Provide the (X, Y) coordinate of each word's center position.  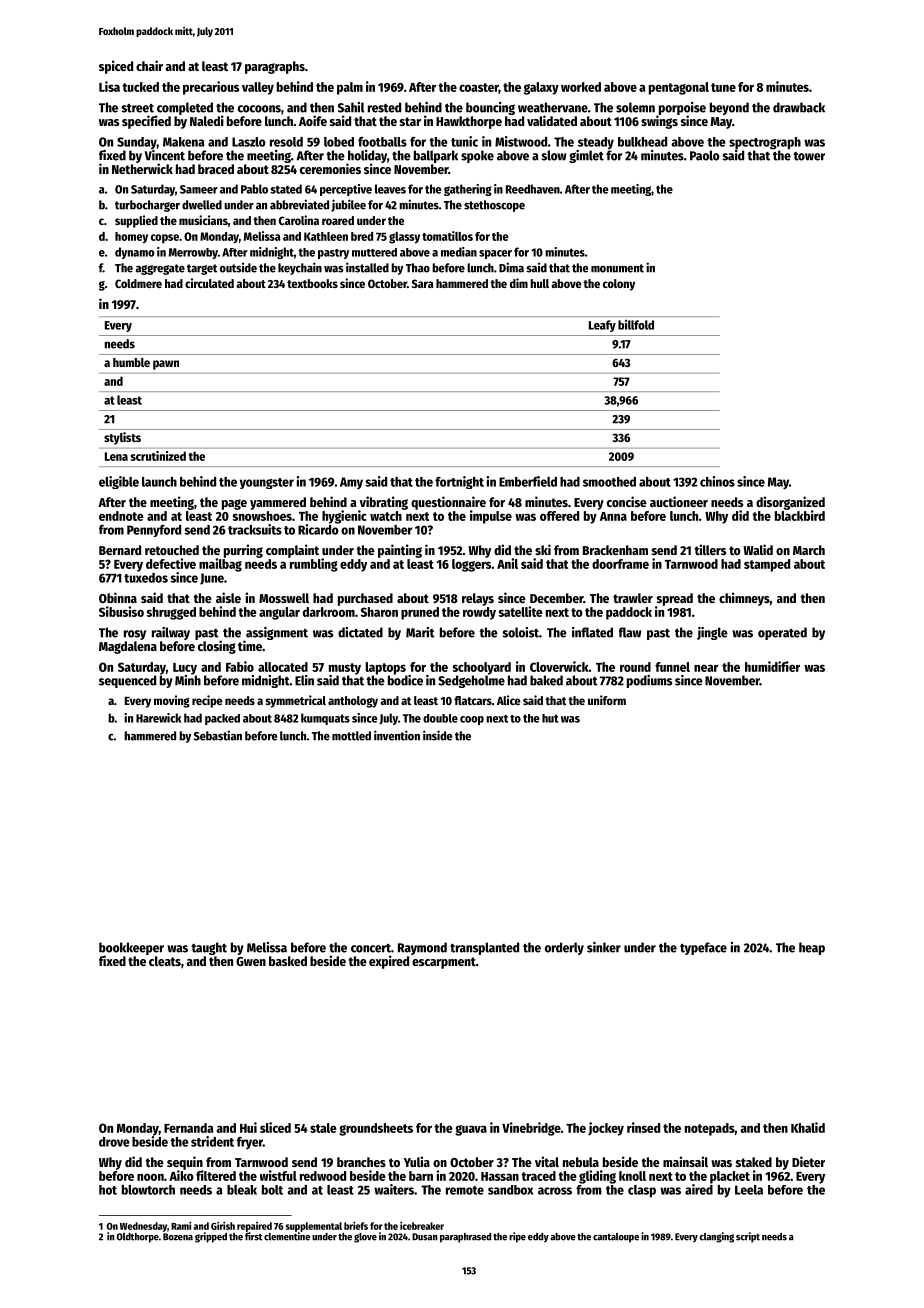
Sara (422, 283)
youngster (267, 483)
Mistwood (521, 141)
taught (209, 948)
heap (812, 948)
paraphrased (465, 1238)
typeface (703, 948)
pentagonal (679, 88)
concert (371, 948)
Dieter (808, 1161)
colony (619, 285)
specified (146, 122)
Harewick (158, 718)
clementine (287, 1236)
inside (437, 735)
